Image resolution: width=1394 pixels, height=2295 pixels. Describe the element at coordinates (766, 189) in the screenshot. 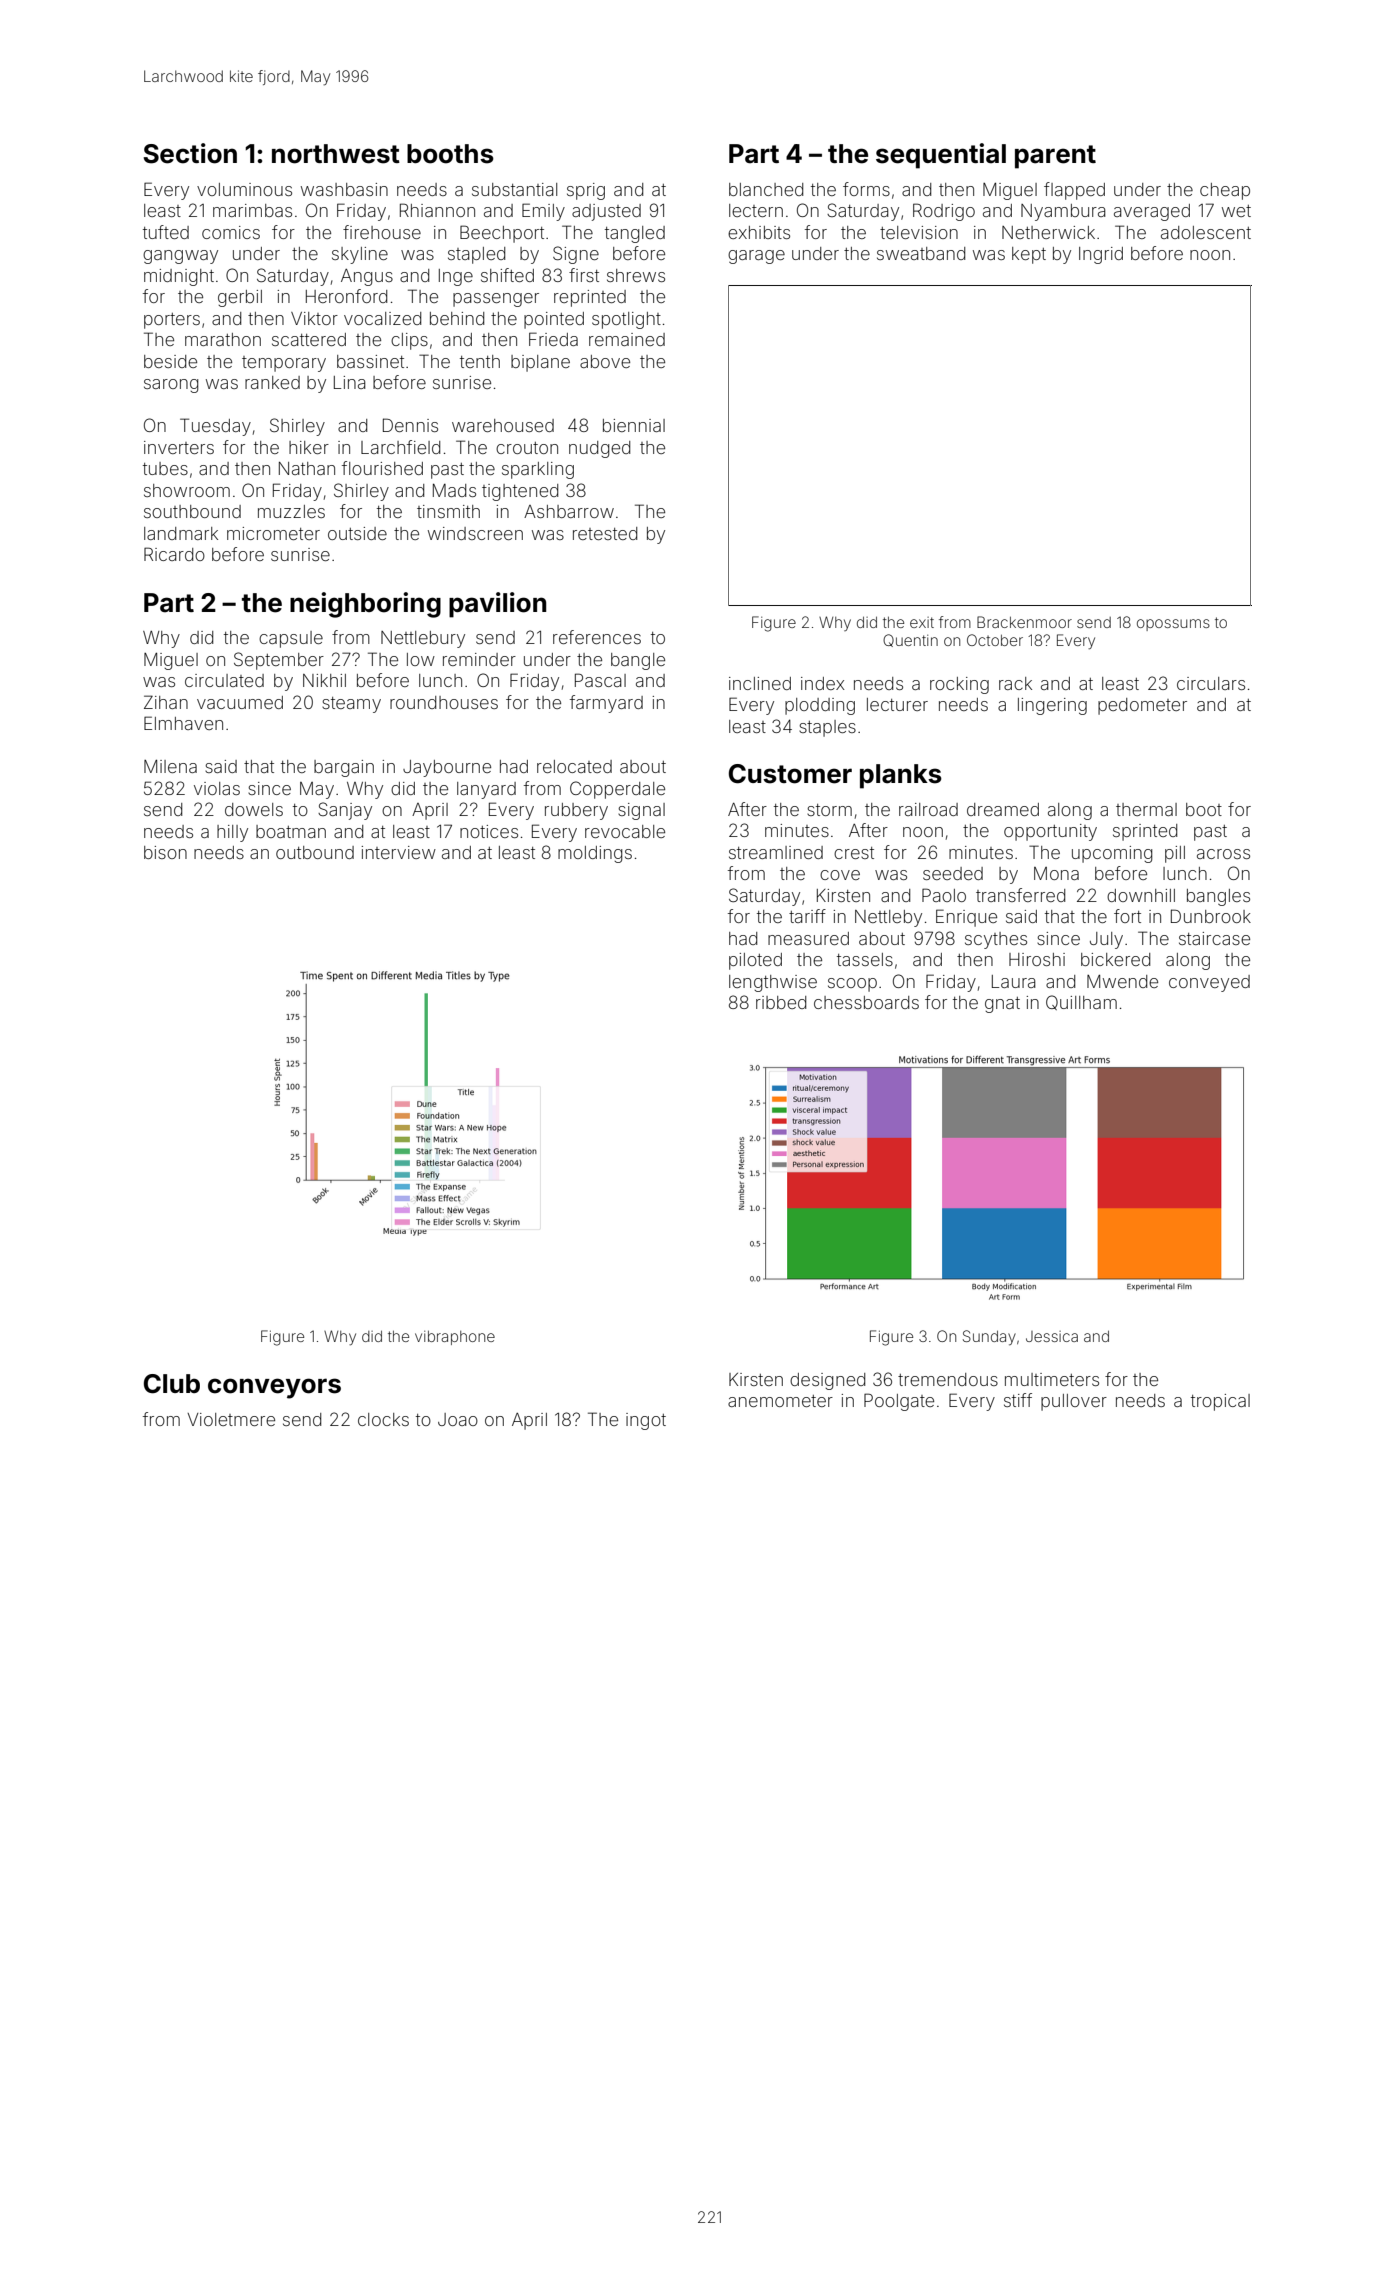

I see `blanched` at that location.
